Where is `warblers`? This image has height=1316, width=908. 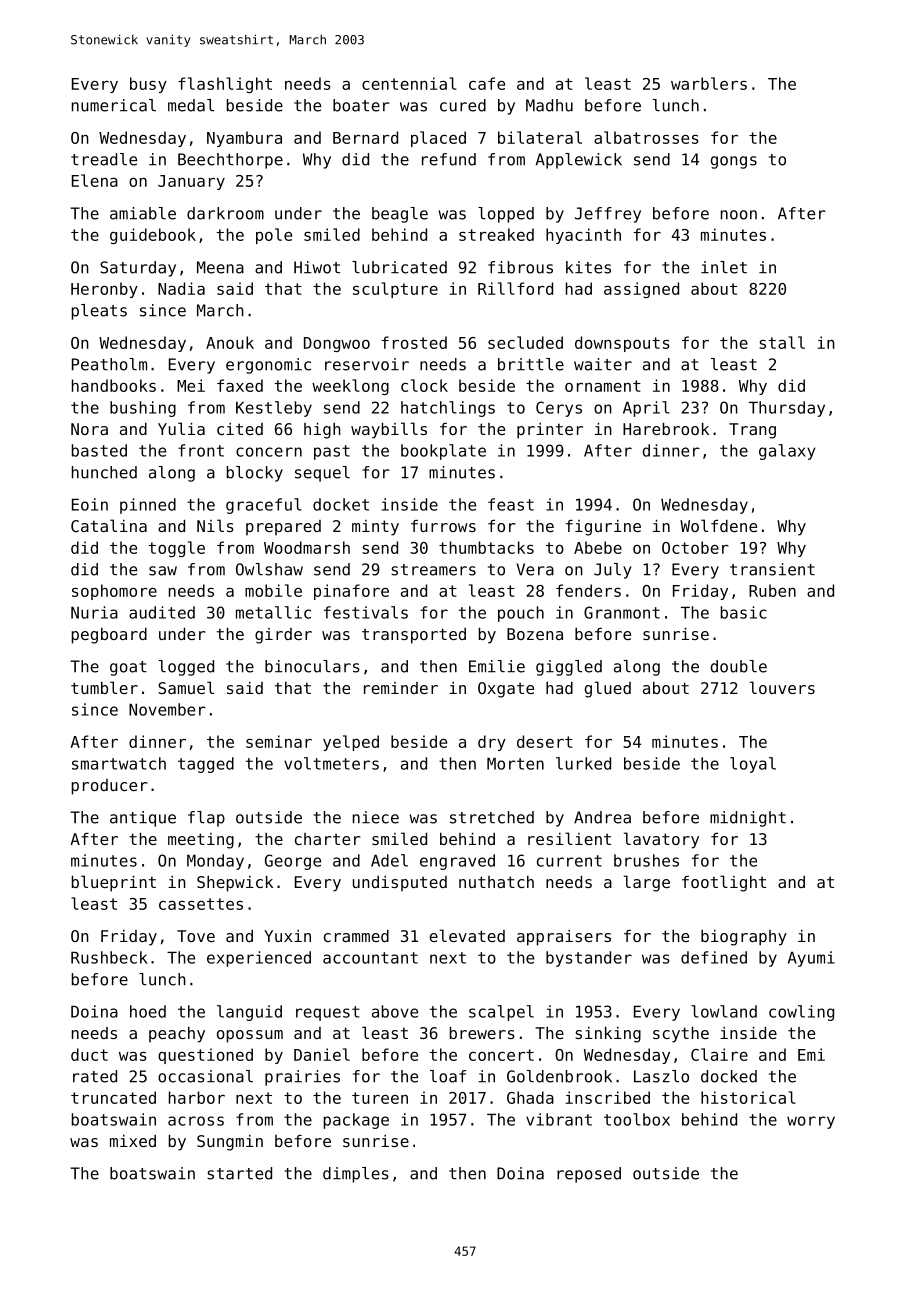
warblers is located at coordinates (709, 83).
